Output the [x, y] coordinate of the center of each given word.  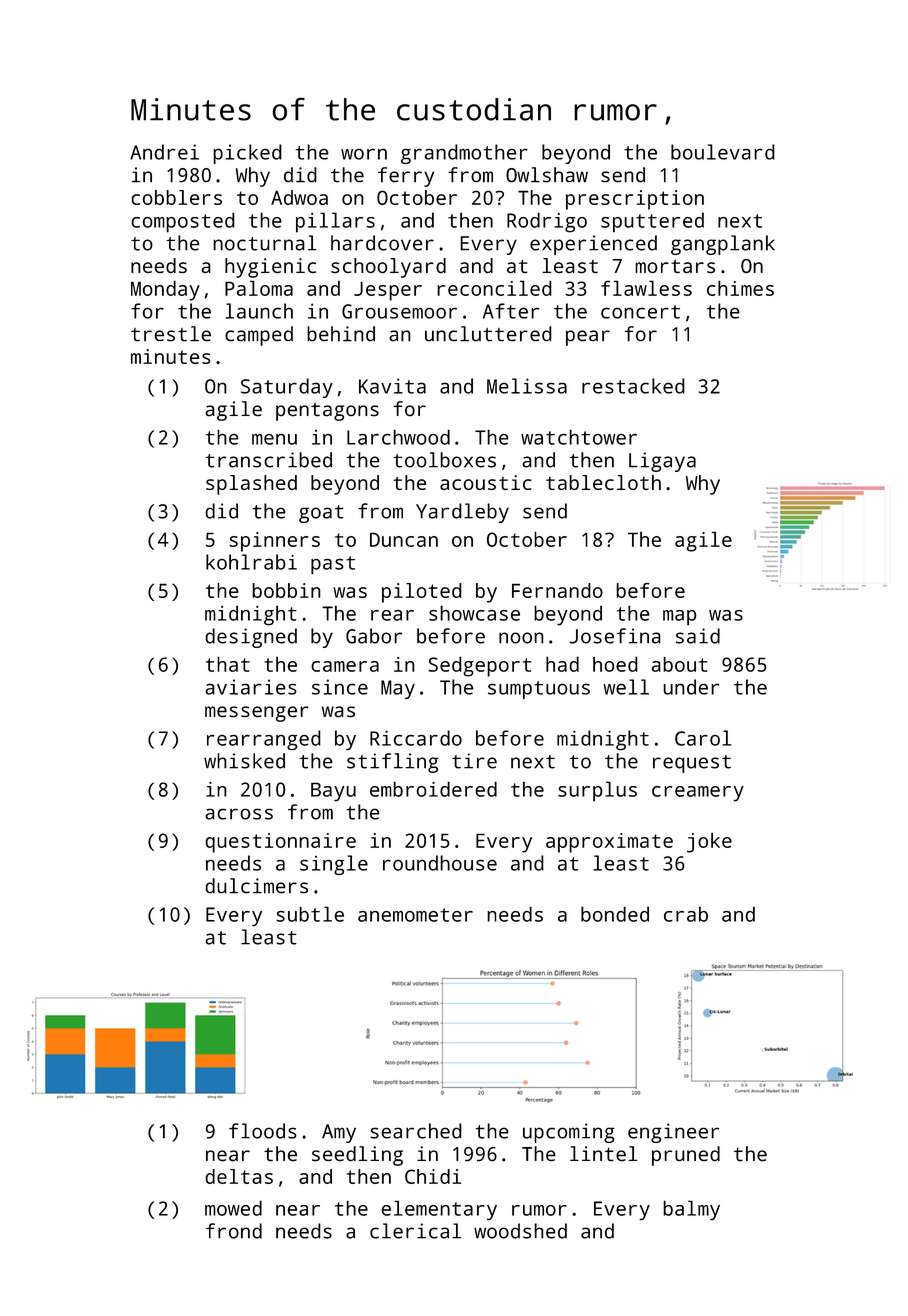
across [239, 814]
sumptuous [539, 690]
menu [274, 439]
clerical [415, 1231]
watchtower [579, 437]
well [626, 687]
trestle [171, 334]
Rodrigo [547, 222]
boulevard [723, 152]
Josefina [615, 636]
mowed [233, 1208]
